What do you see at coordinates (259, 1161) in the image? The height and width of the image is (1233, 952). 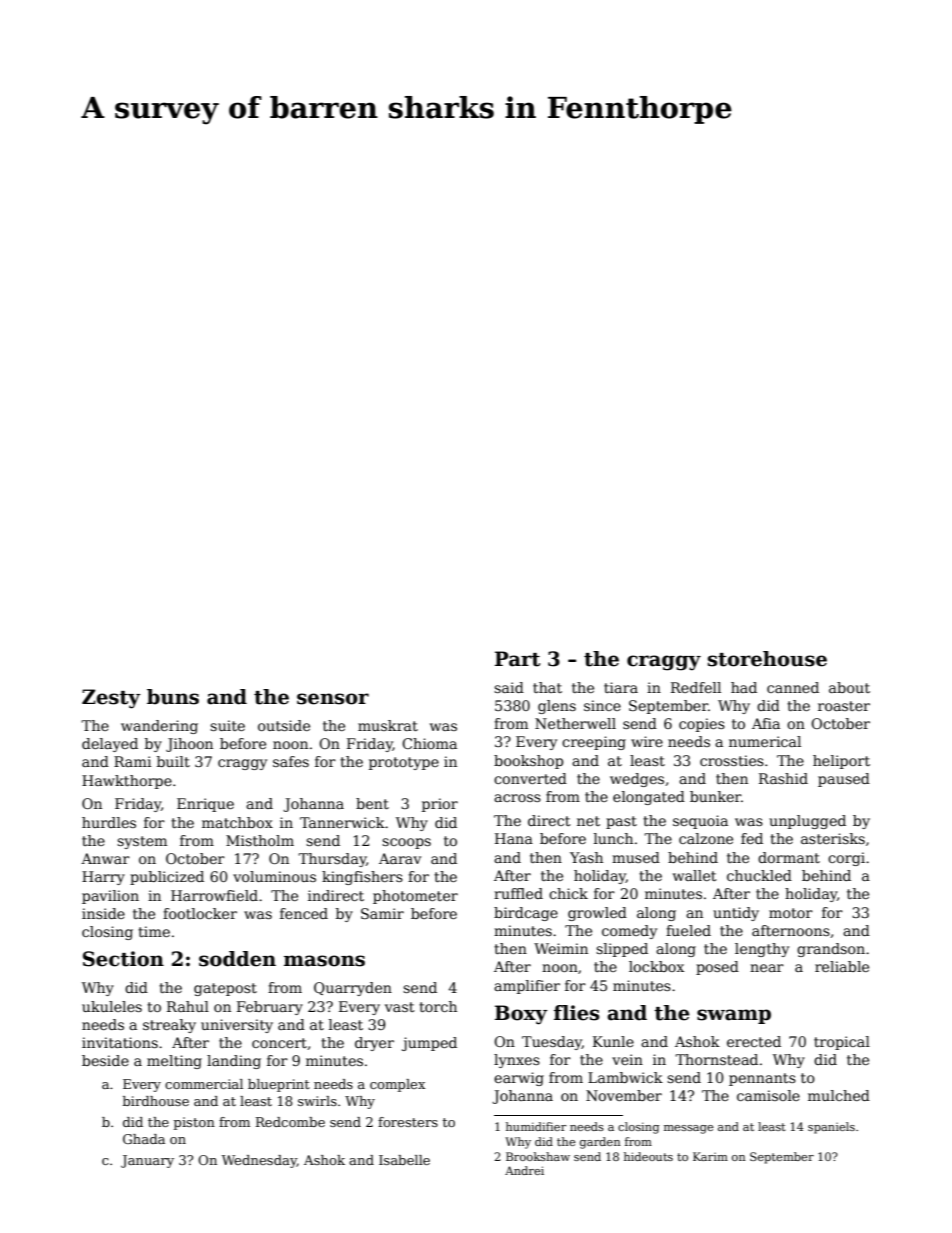 I see `Wednesday` at bounding box center [259, 1161].
